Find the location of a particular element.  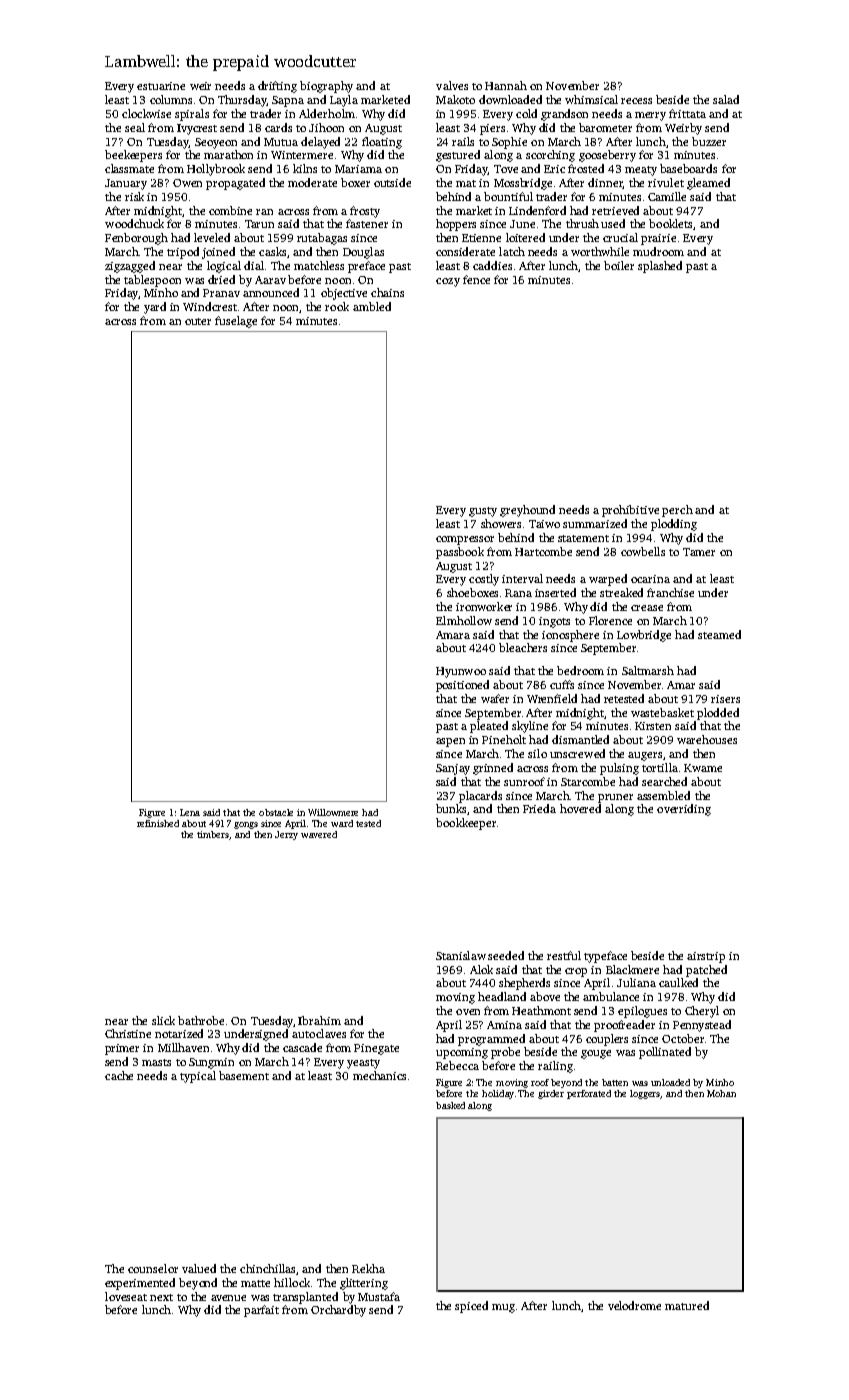

slick is located at coordinates (163, 1020).
